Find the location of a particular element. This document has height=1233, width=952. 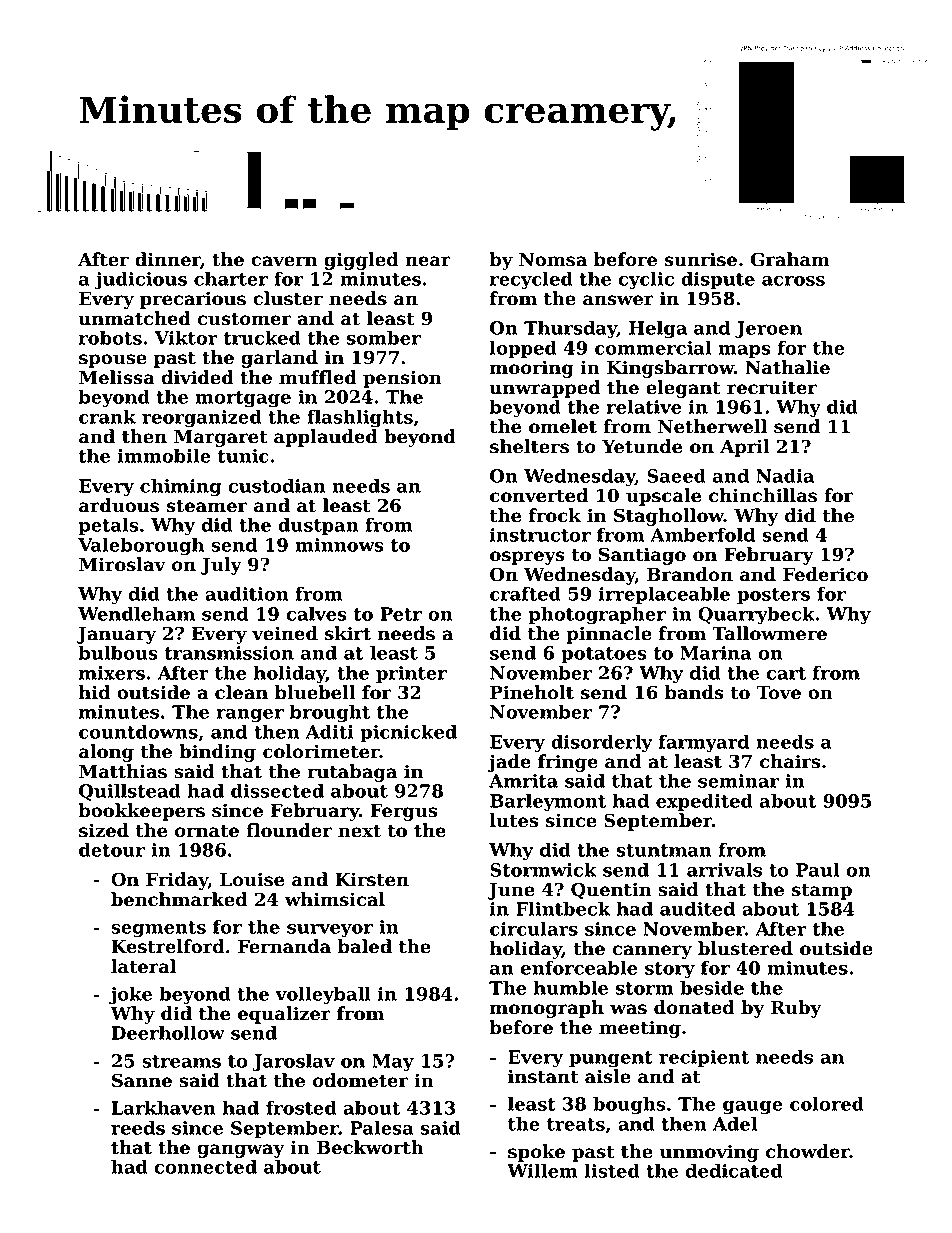

along is located at coordinates (106, 753).
